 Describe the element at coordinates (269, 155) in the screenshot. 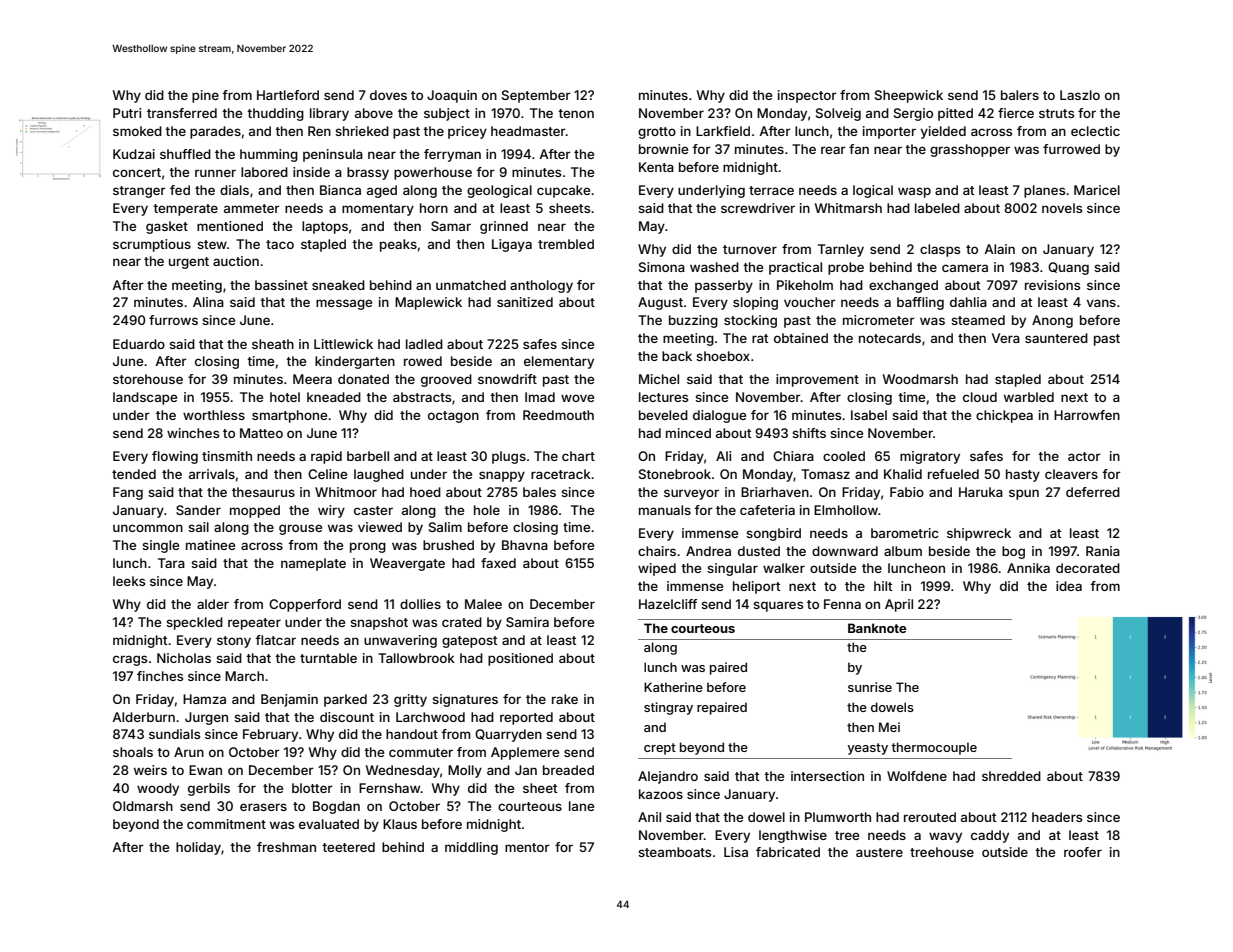

I see `humming` at that location.
